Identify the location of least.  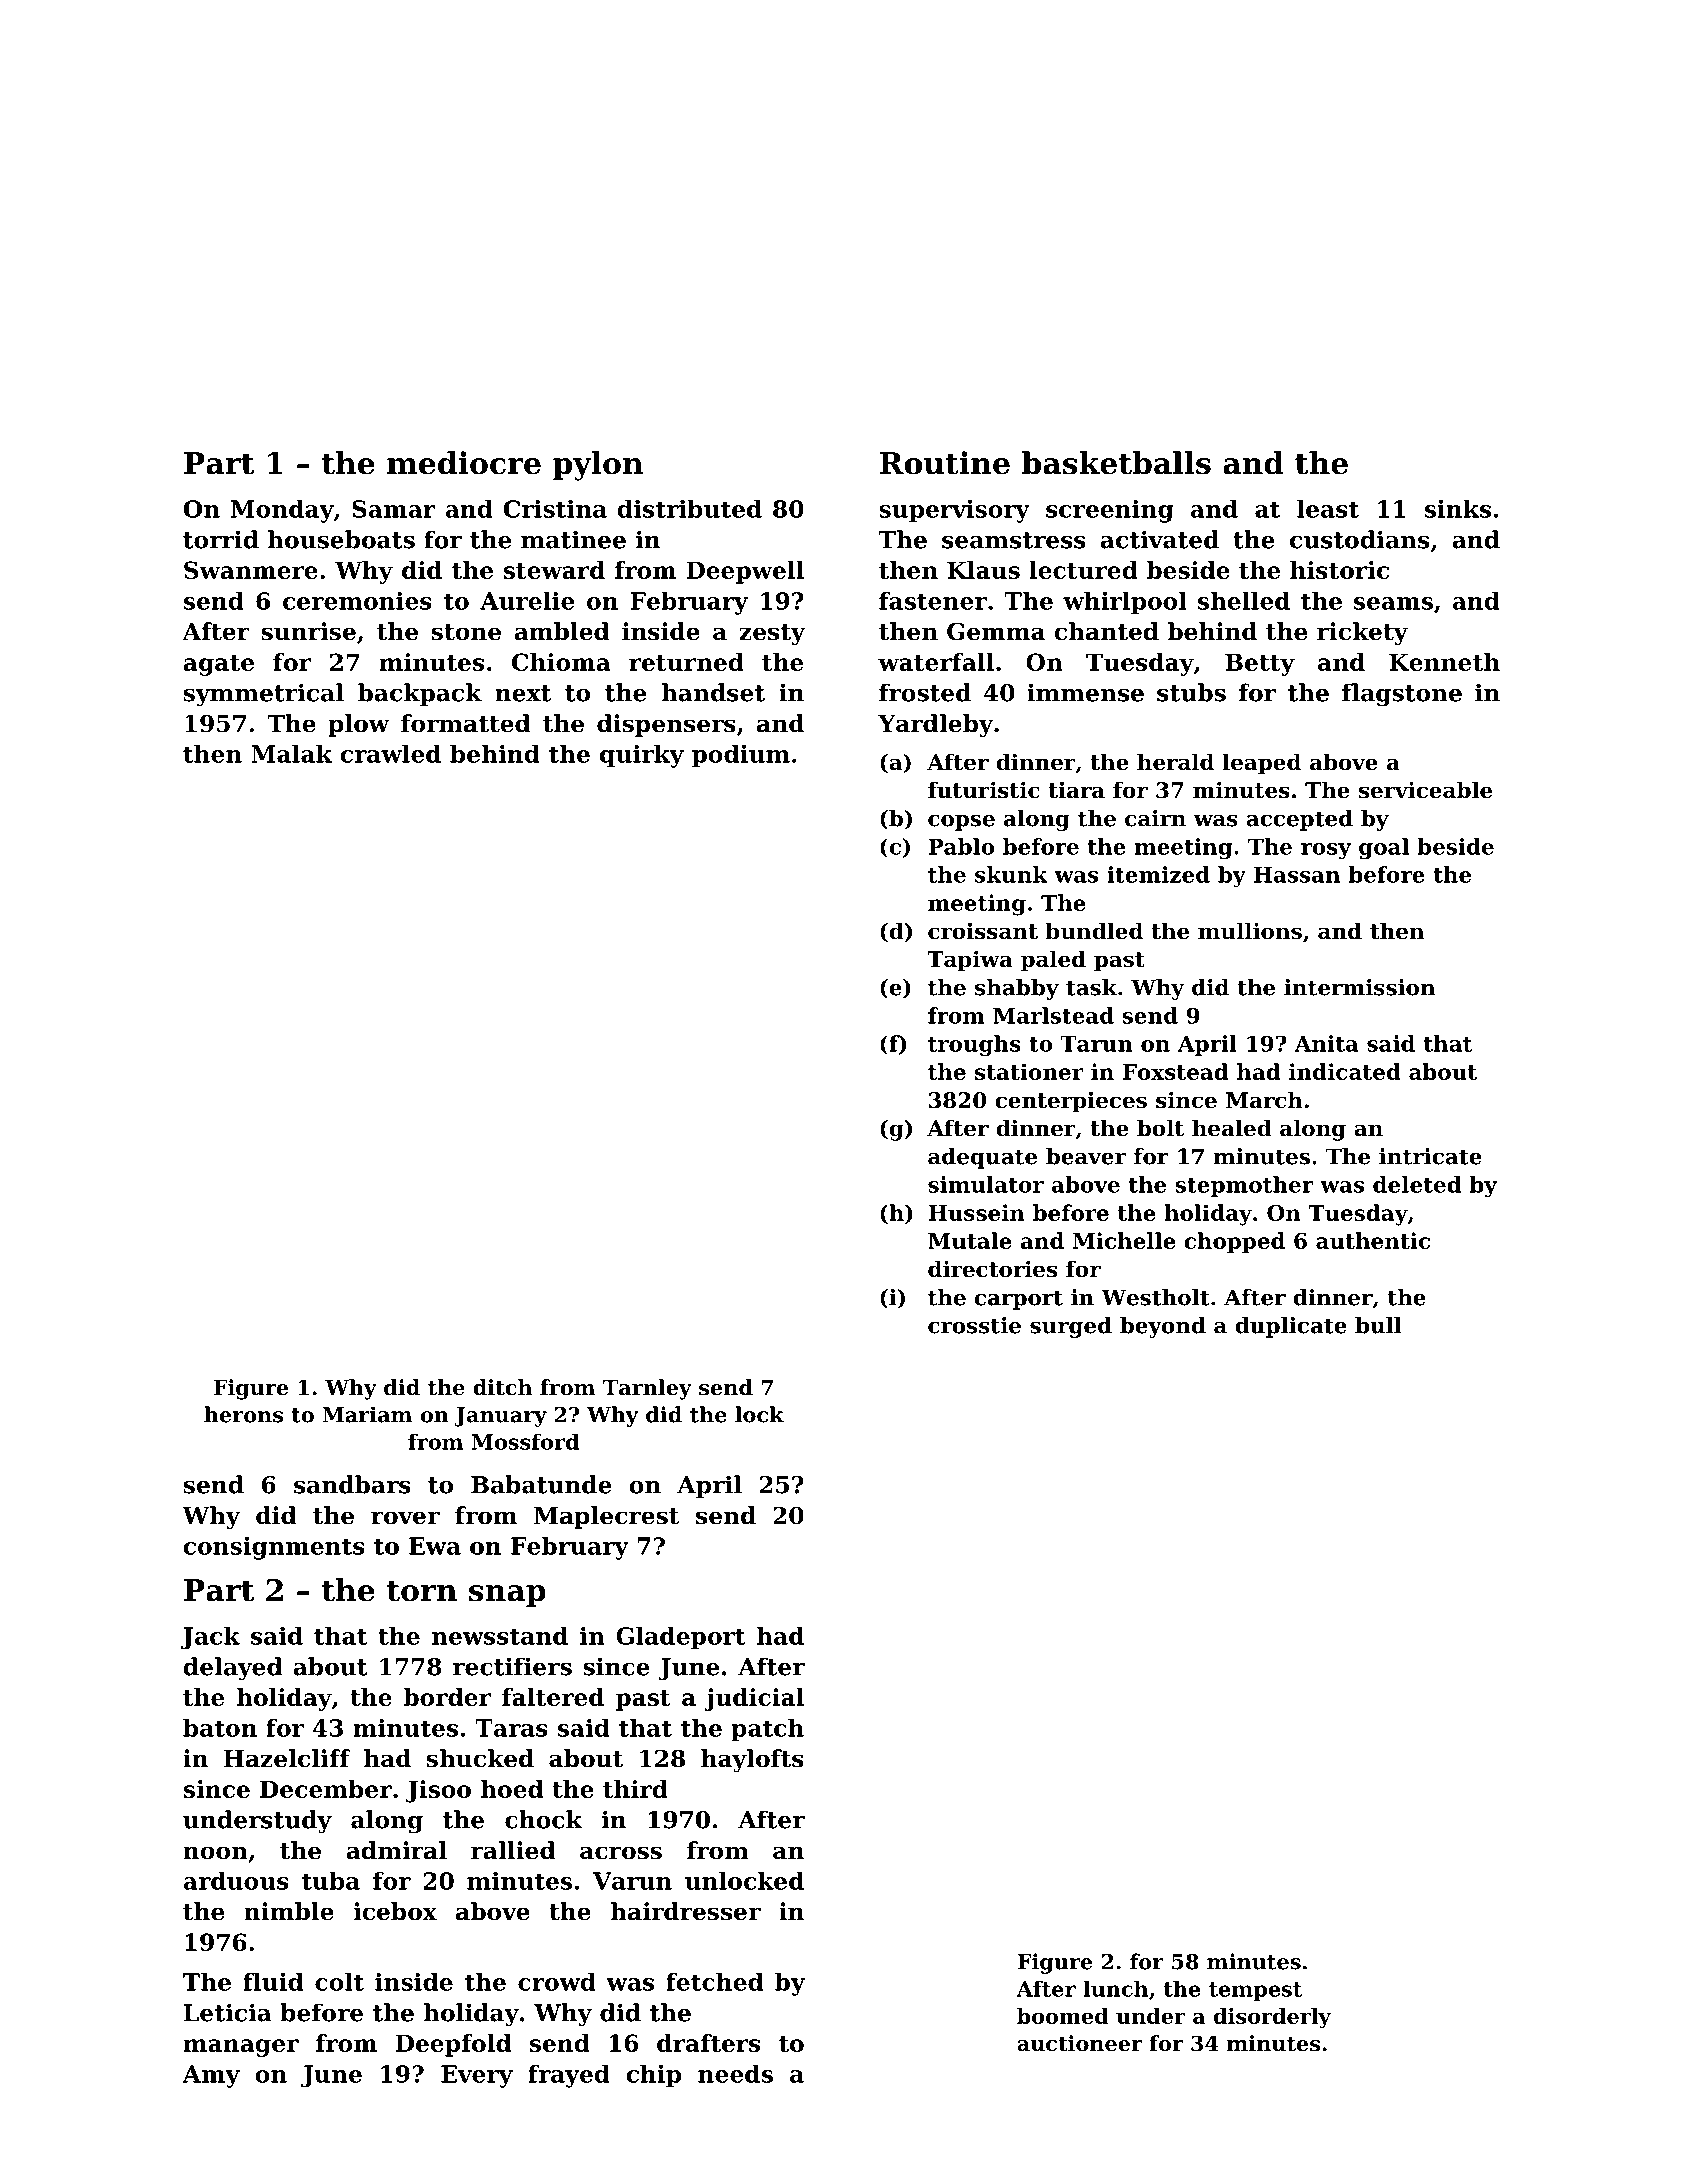
(1328, 508).
